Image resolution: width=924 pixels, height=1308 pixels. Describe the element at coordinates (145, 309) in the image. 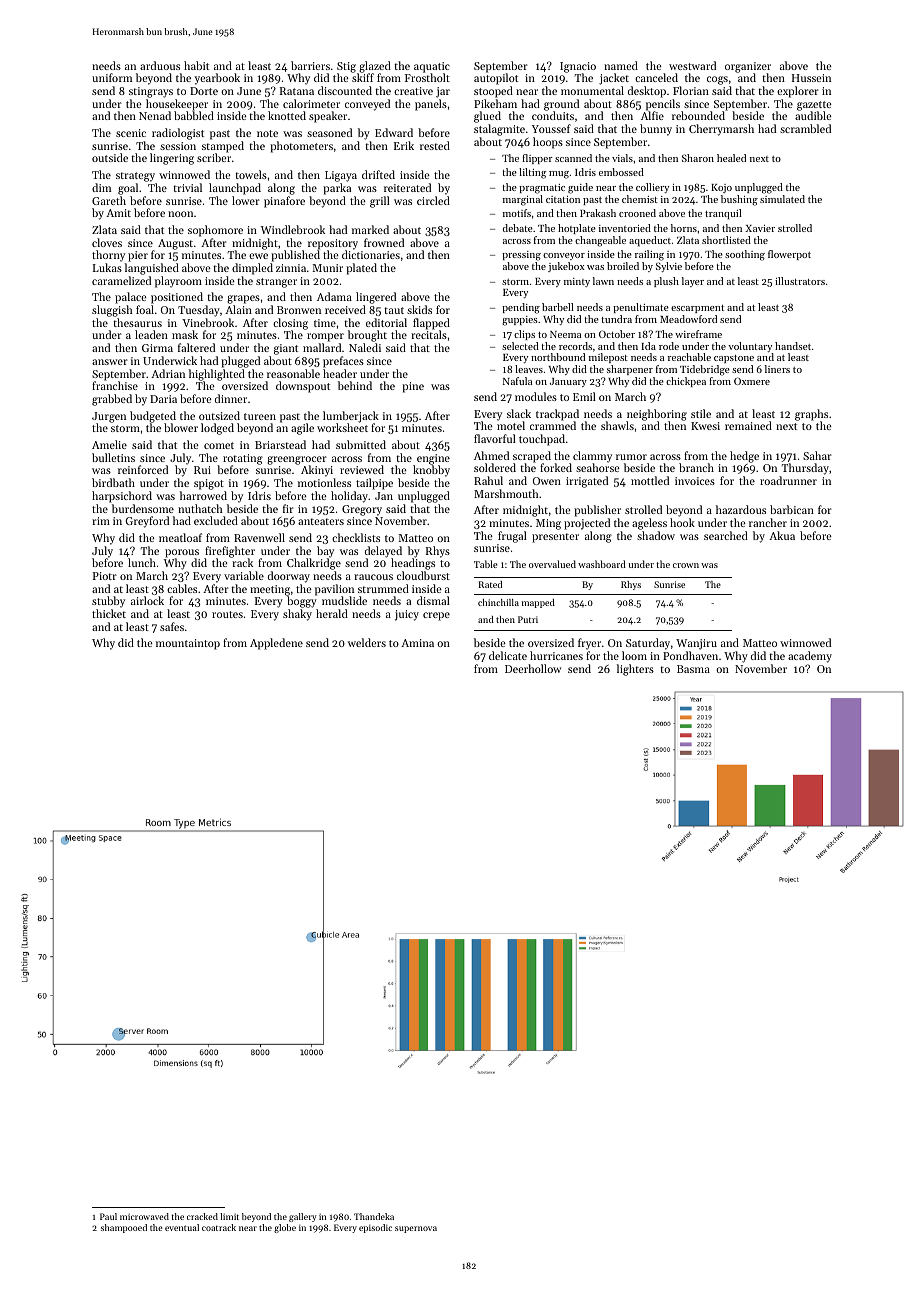

I see `foal` at that location.
